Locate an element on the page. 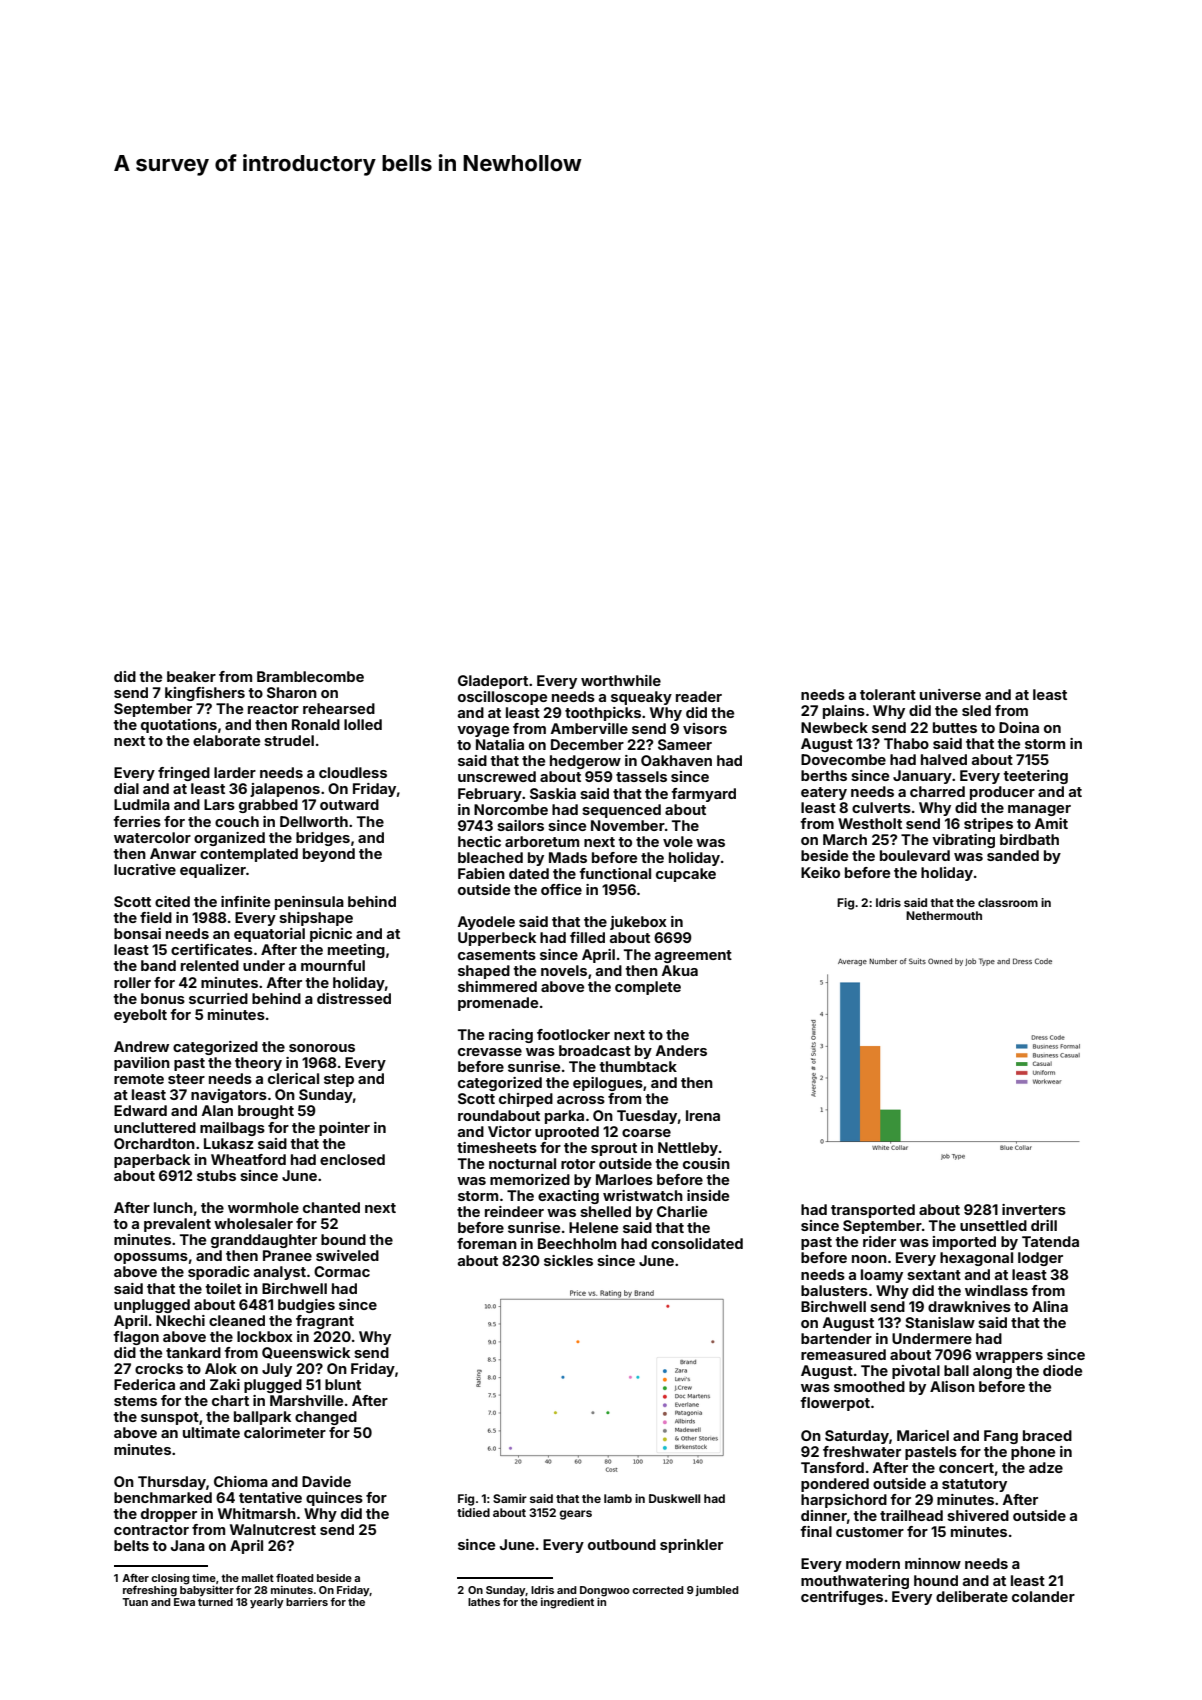  hectic is located at coordinates (479, 841).
